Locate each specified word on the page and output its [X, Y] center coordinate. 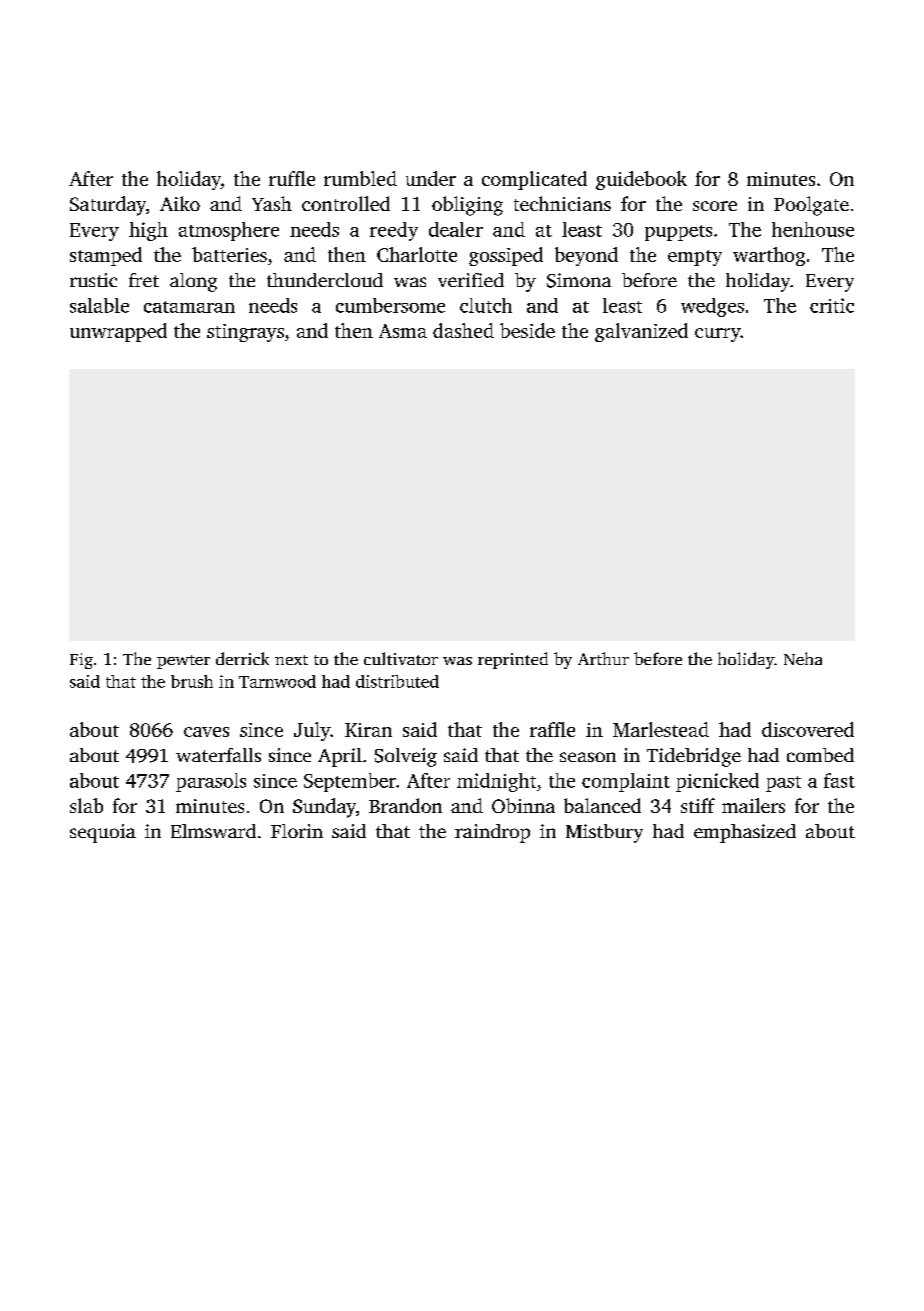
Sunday [324, 808]
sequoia [103, 833]
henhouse [813, 229]
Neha [803, 658]
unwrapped [118, 332]
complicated [534, 180]
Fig [81, 661]
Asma [403, 331]
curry [718, 335]
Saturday [108, 206]
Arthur [603, 658]
